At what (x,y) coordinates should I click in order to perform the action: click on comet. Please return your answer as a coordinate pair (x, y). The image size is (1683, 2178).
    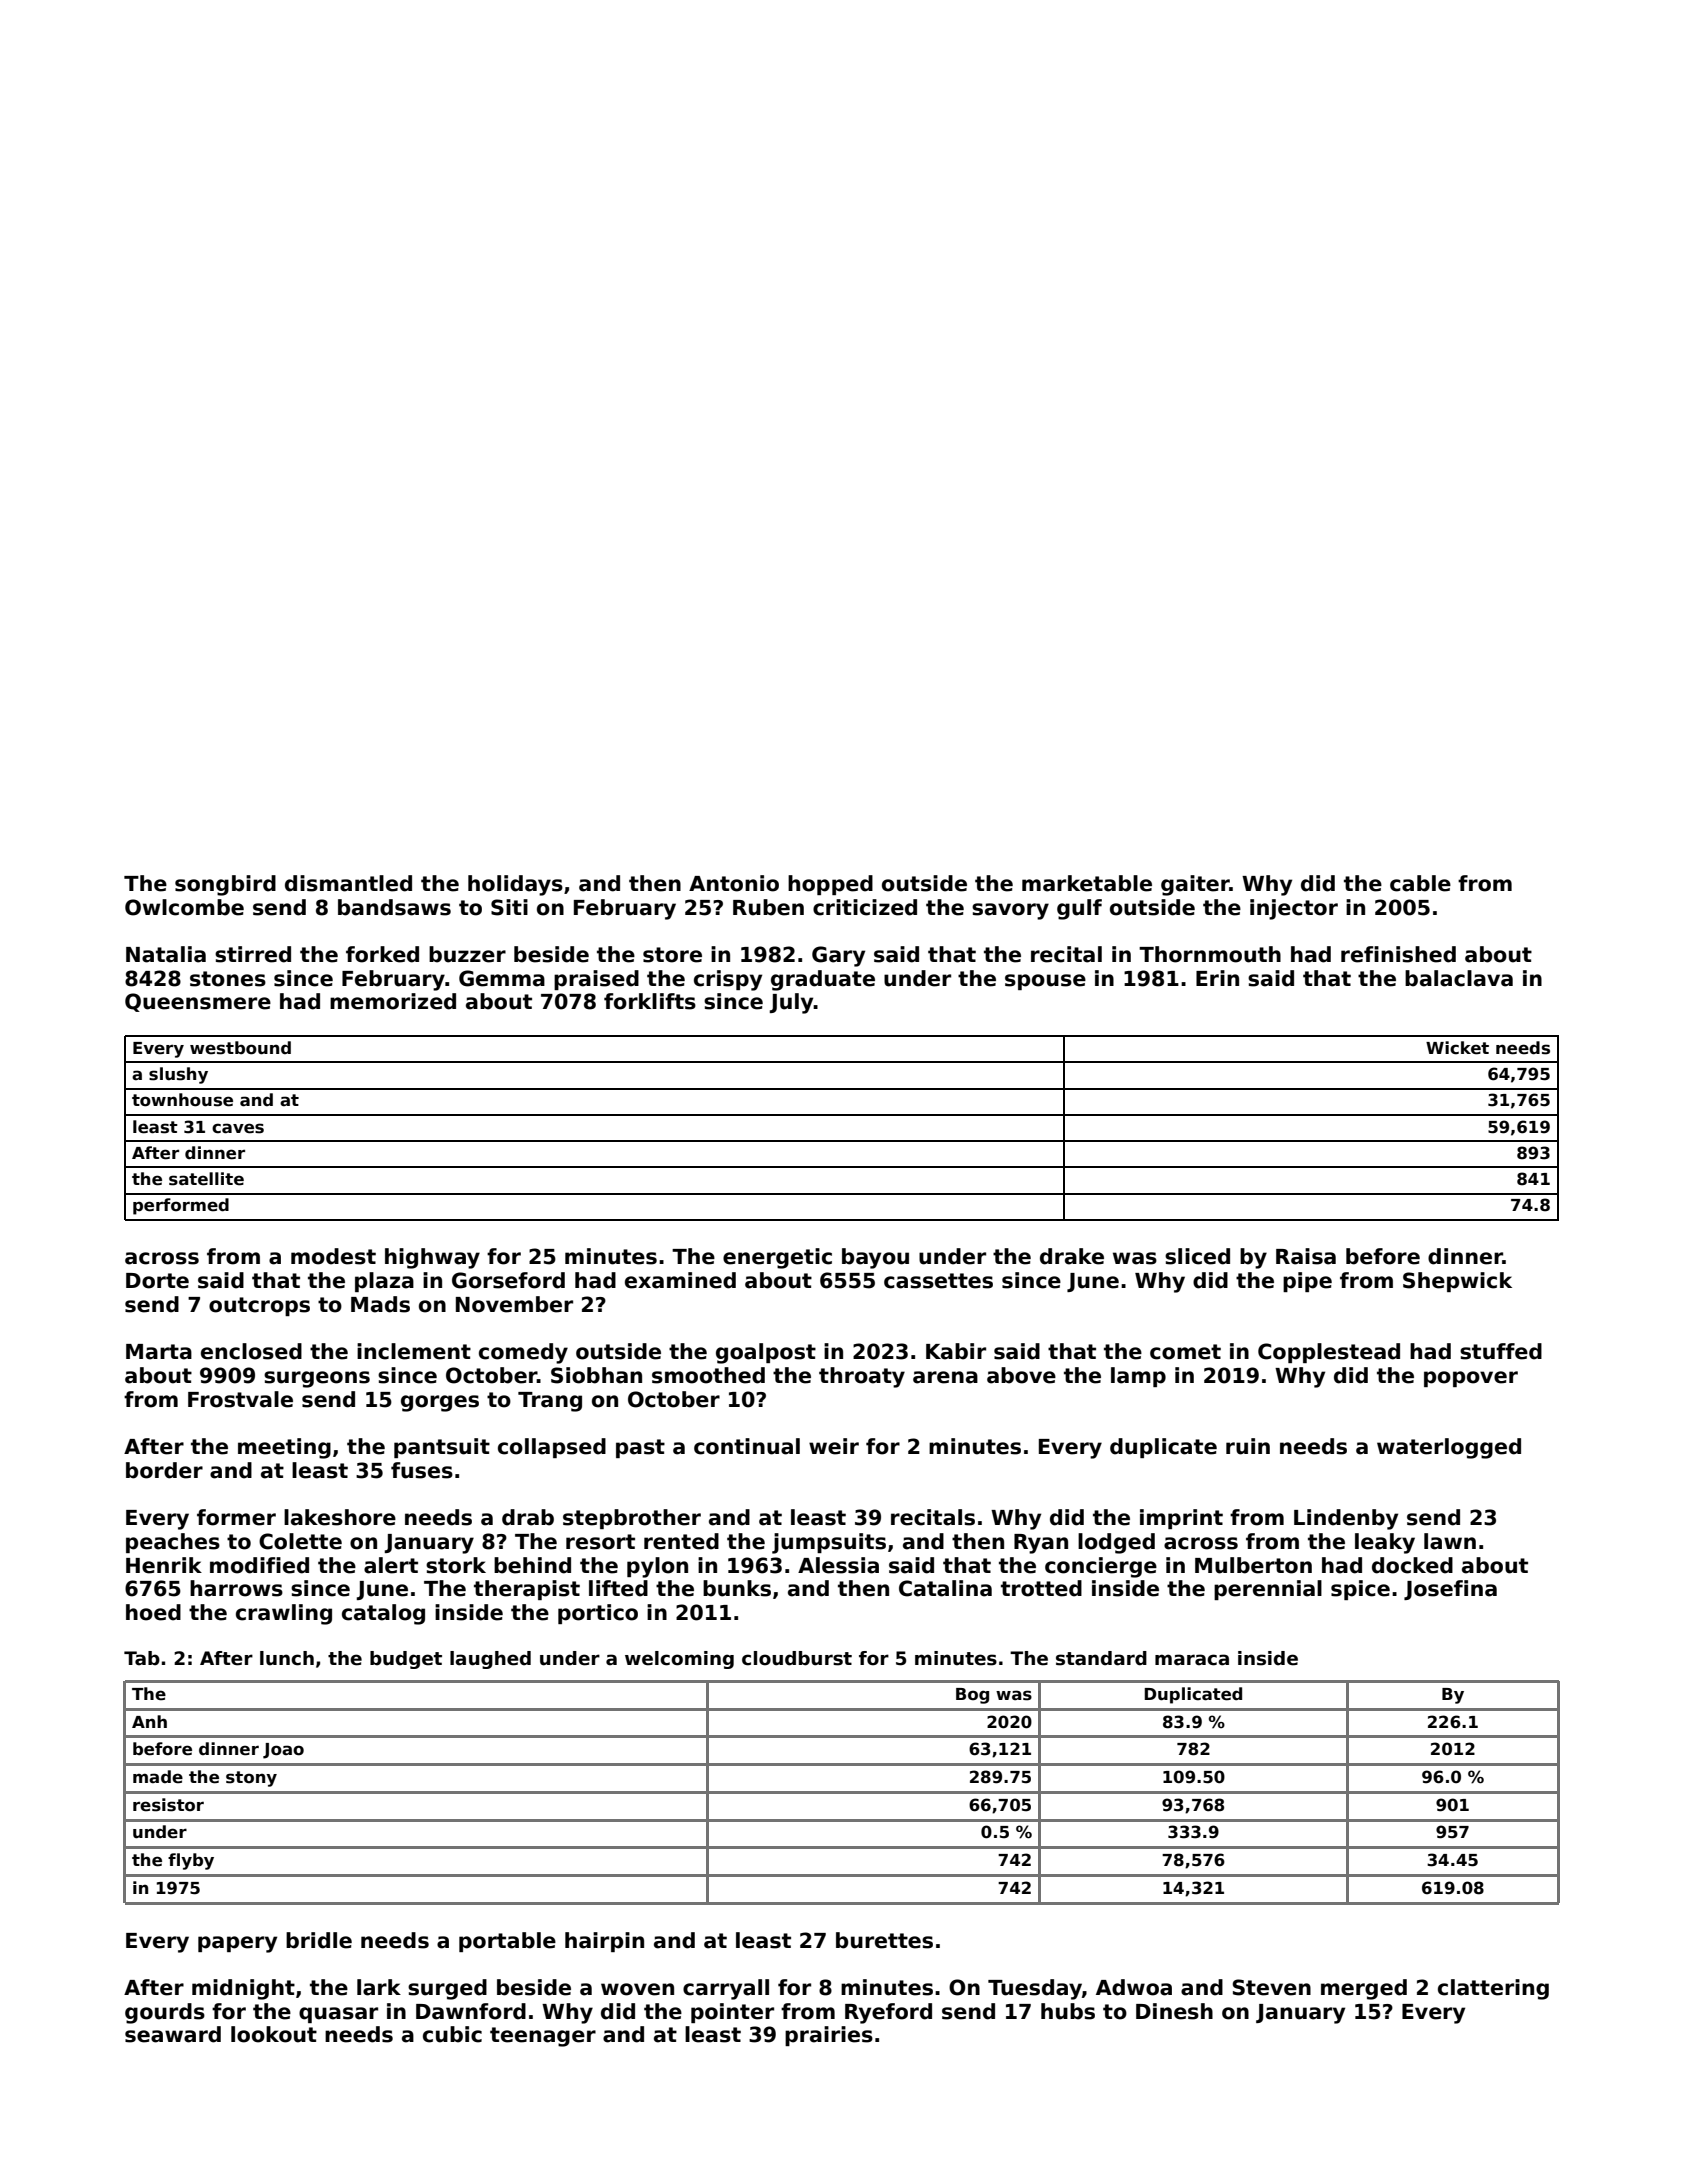
    Looking at the image, I should click on (1185, 1352).
